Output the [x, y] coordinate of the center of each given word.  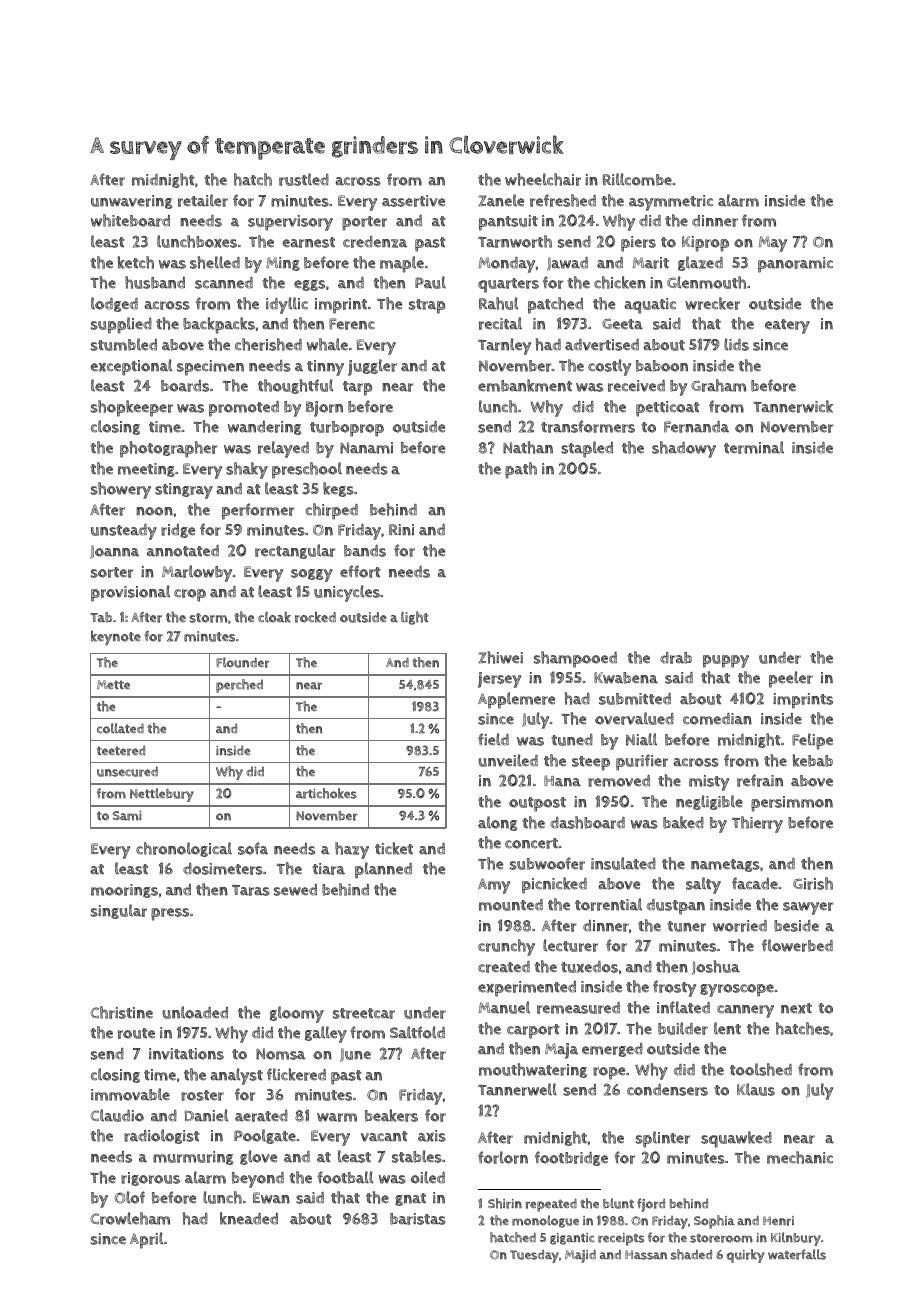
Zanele [501, 200]
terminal [754, 447]
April [146, 1240]
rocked [315, 617]
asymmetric [671, 203]
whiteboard [130, 220]
